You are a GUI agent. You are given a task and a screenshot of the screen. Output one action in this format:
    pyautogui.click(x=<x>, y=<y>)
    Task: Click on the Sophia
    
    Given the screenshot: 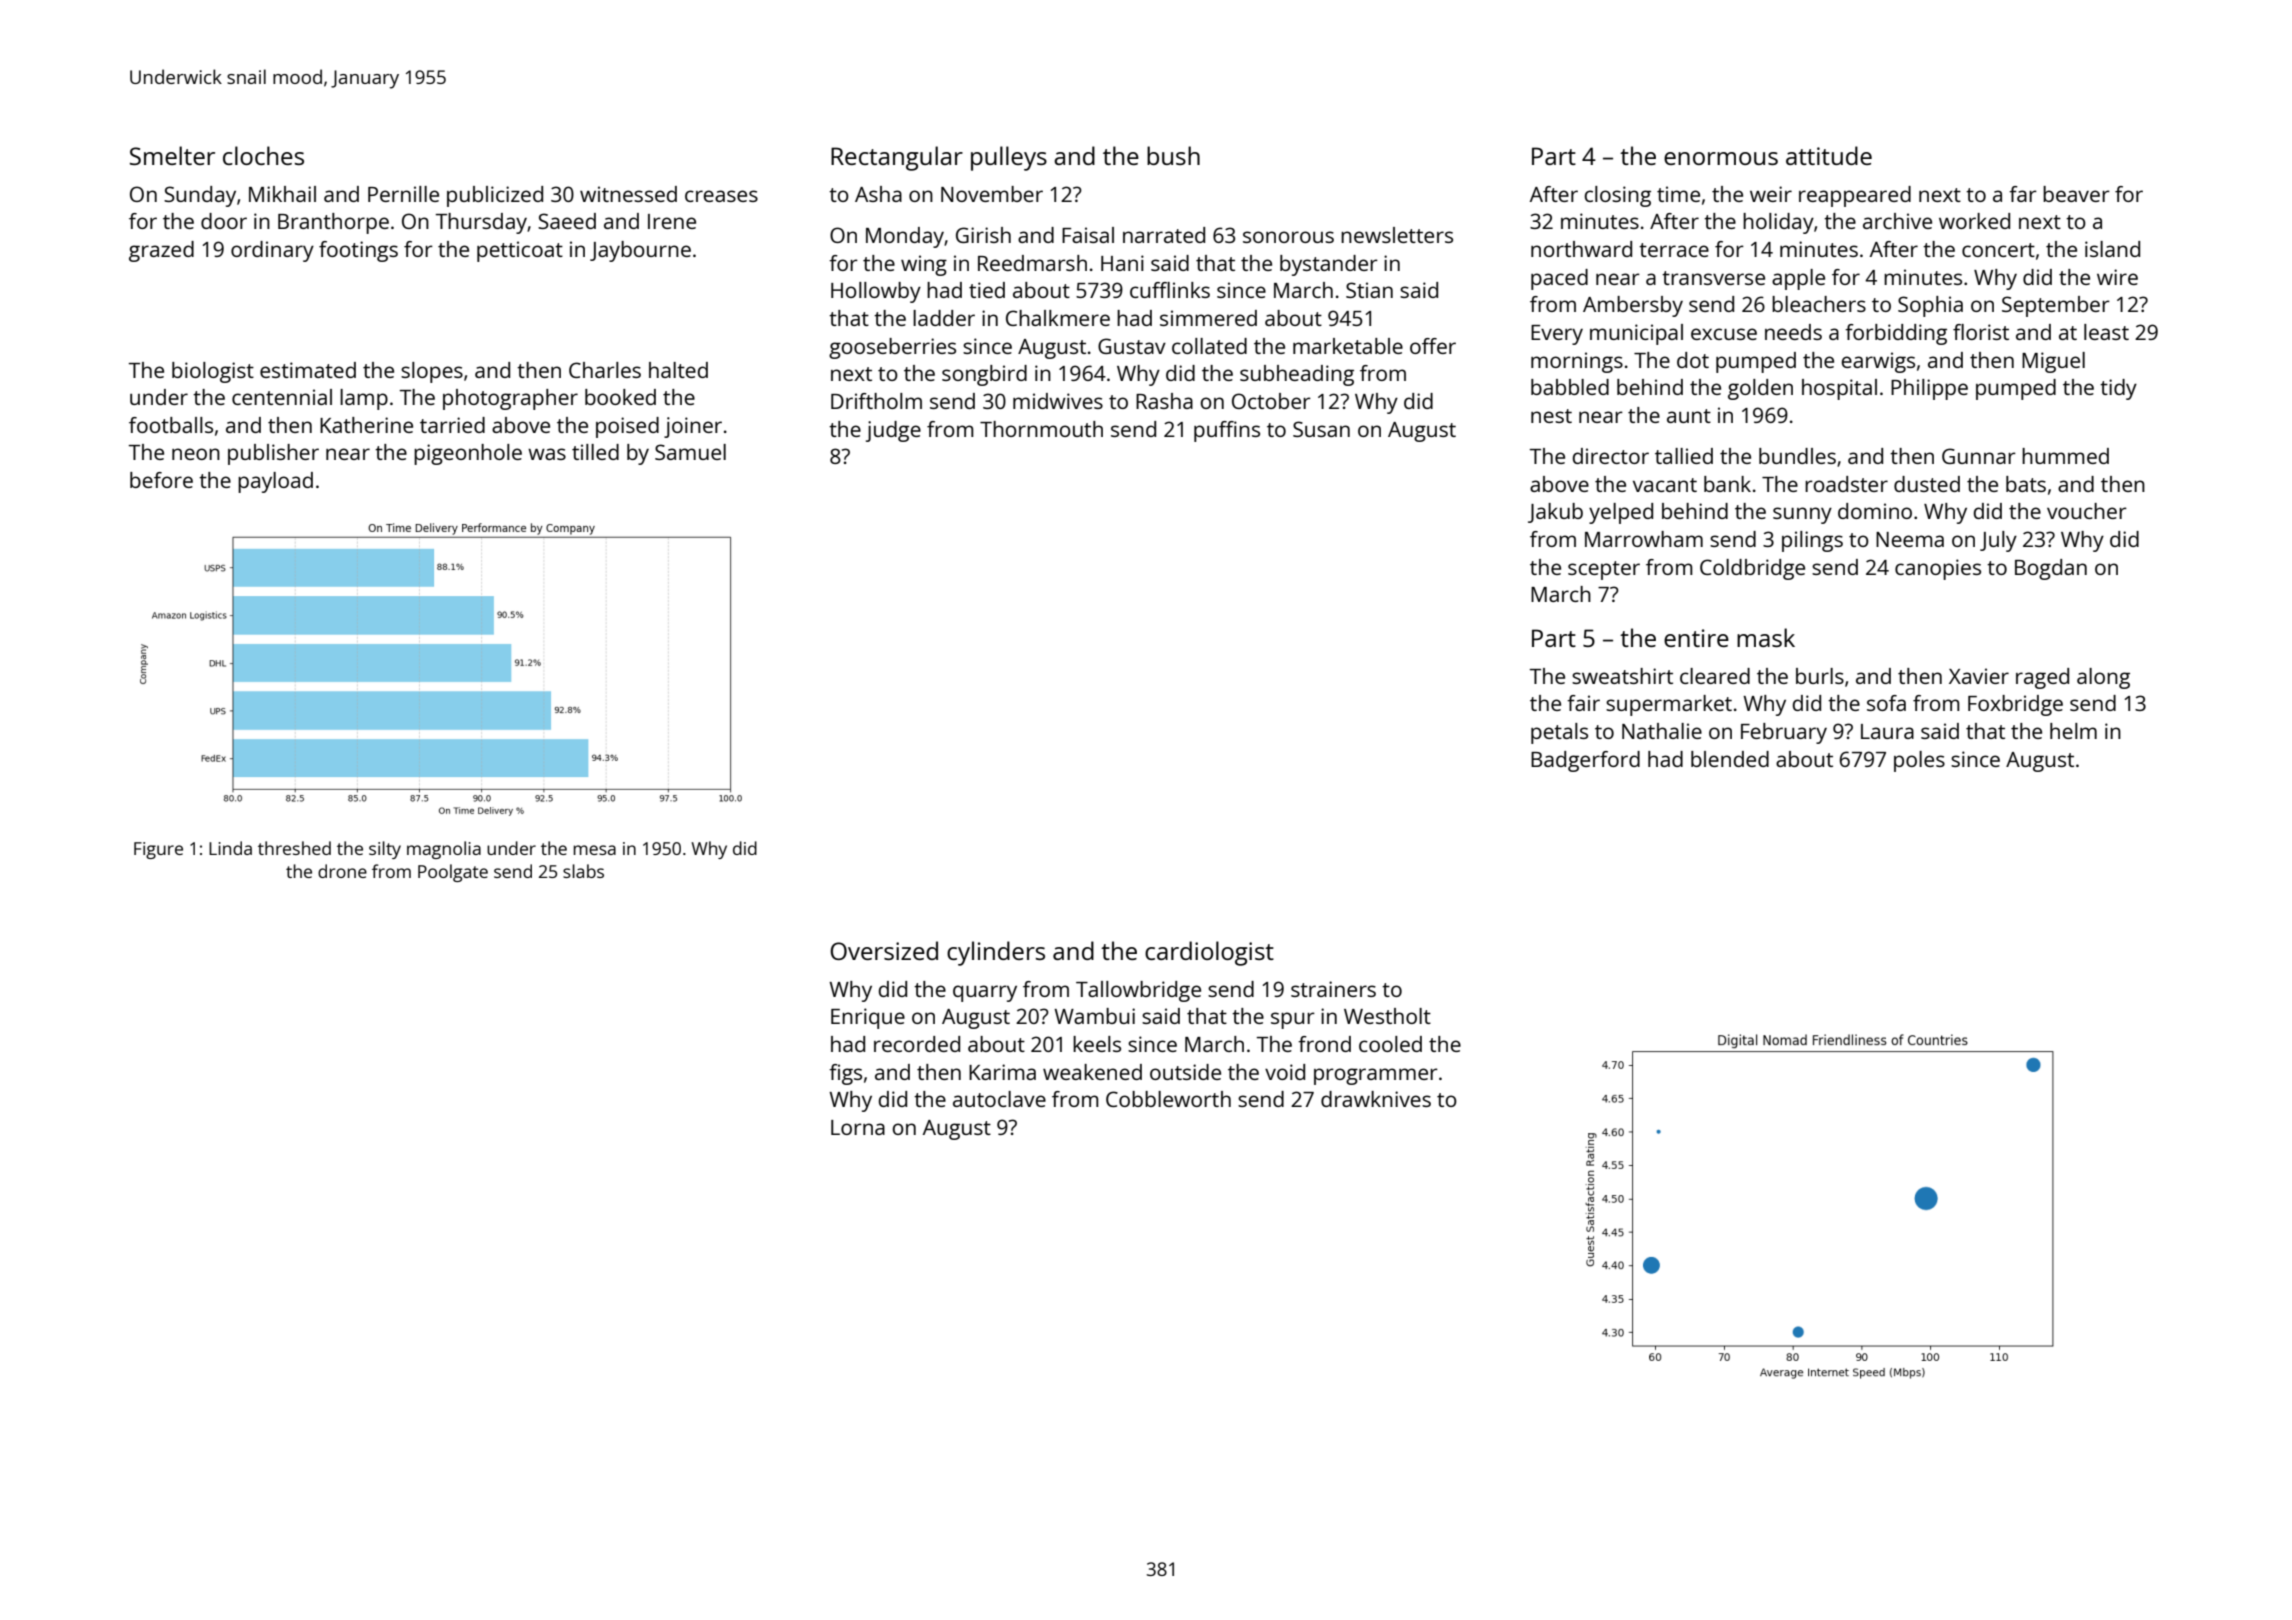 What is the action you would take?
    pyautogui.click(x=1930, y=306)
